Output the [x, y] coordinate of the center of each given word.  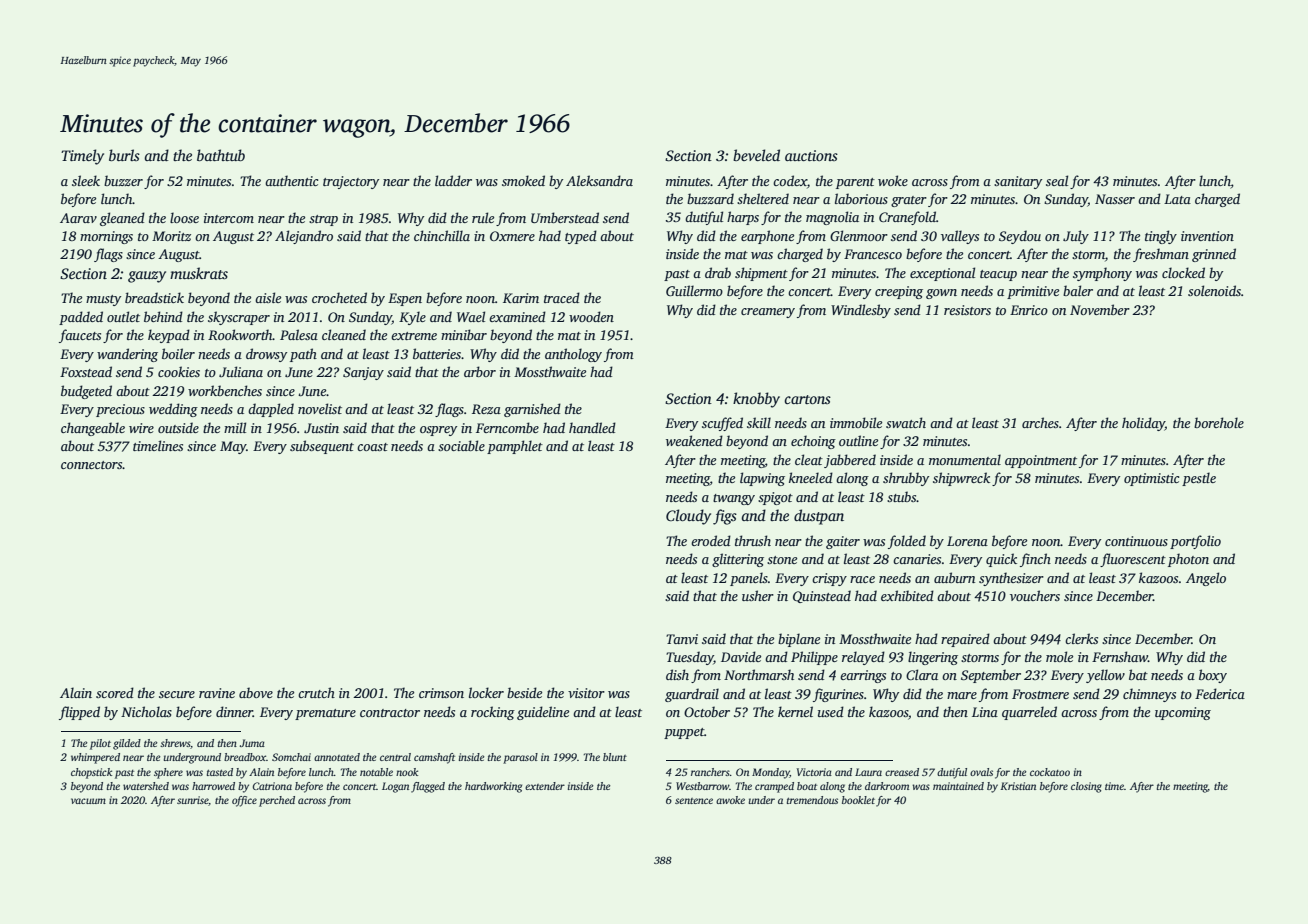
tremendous [812, 800]
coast [372, 447]
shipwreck [961, 479]
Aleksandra [599, 180]
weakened [694, 440]
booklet [858, 800]
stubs [902, 496]
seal [1057, 180]
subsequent [322, 447]
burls [124, 155]
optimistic [1151, 479]
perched [277, 801]
